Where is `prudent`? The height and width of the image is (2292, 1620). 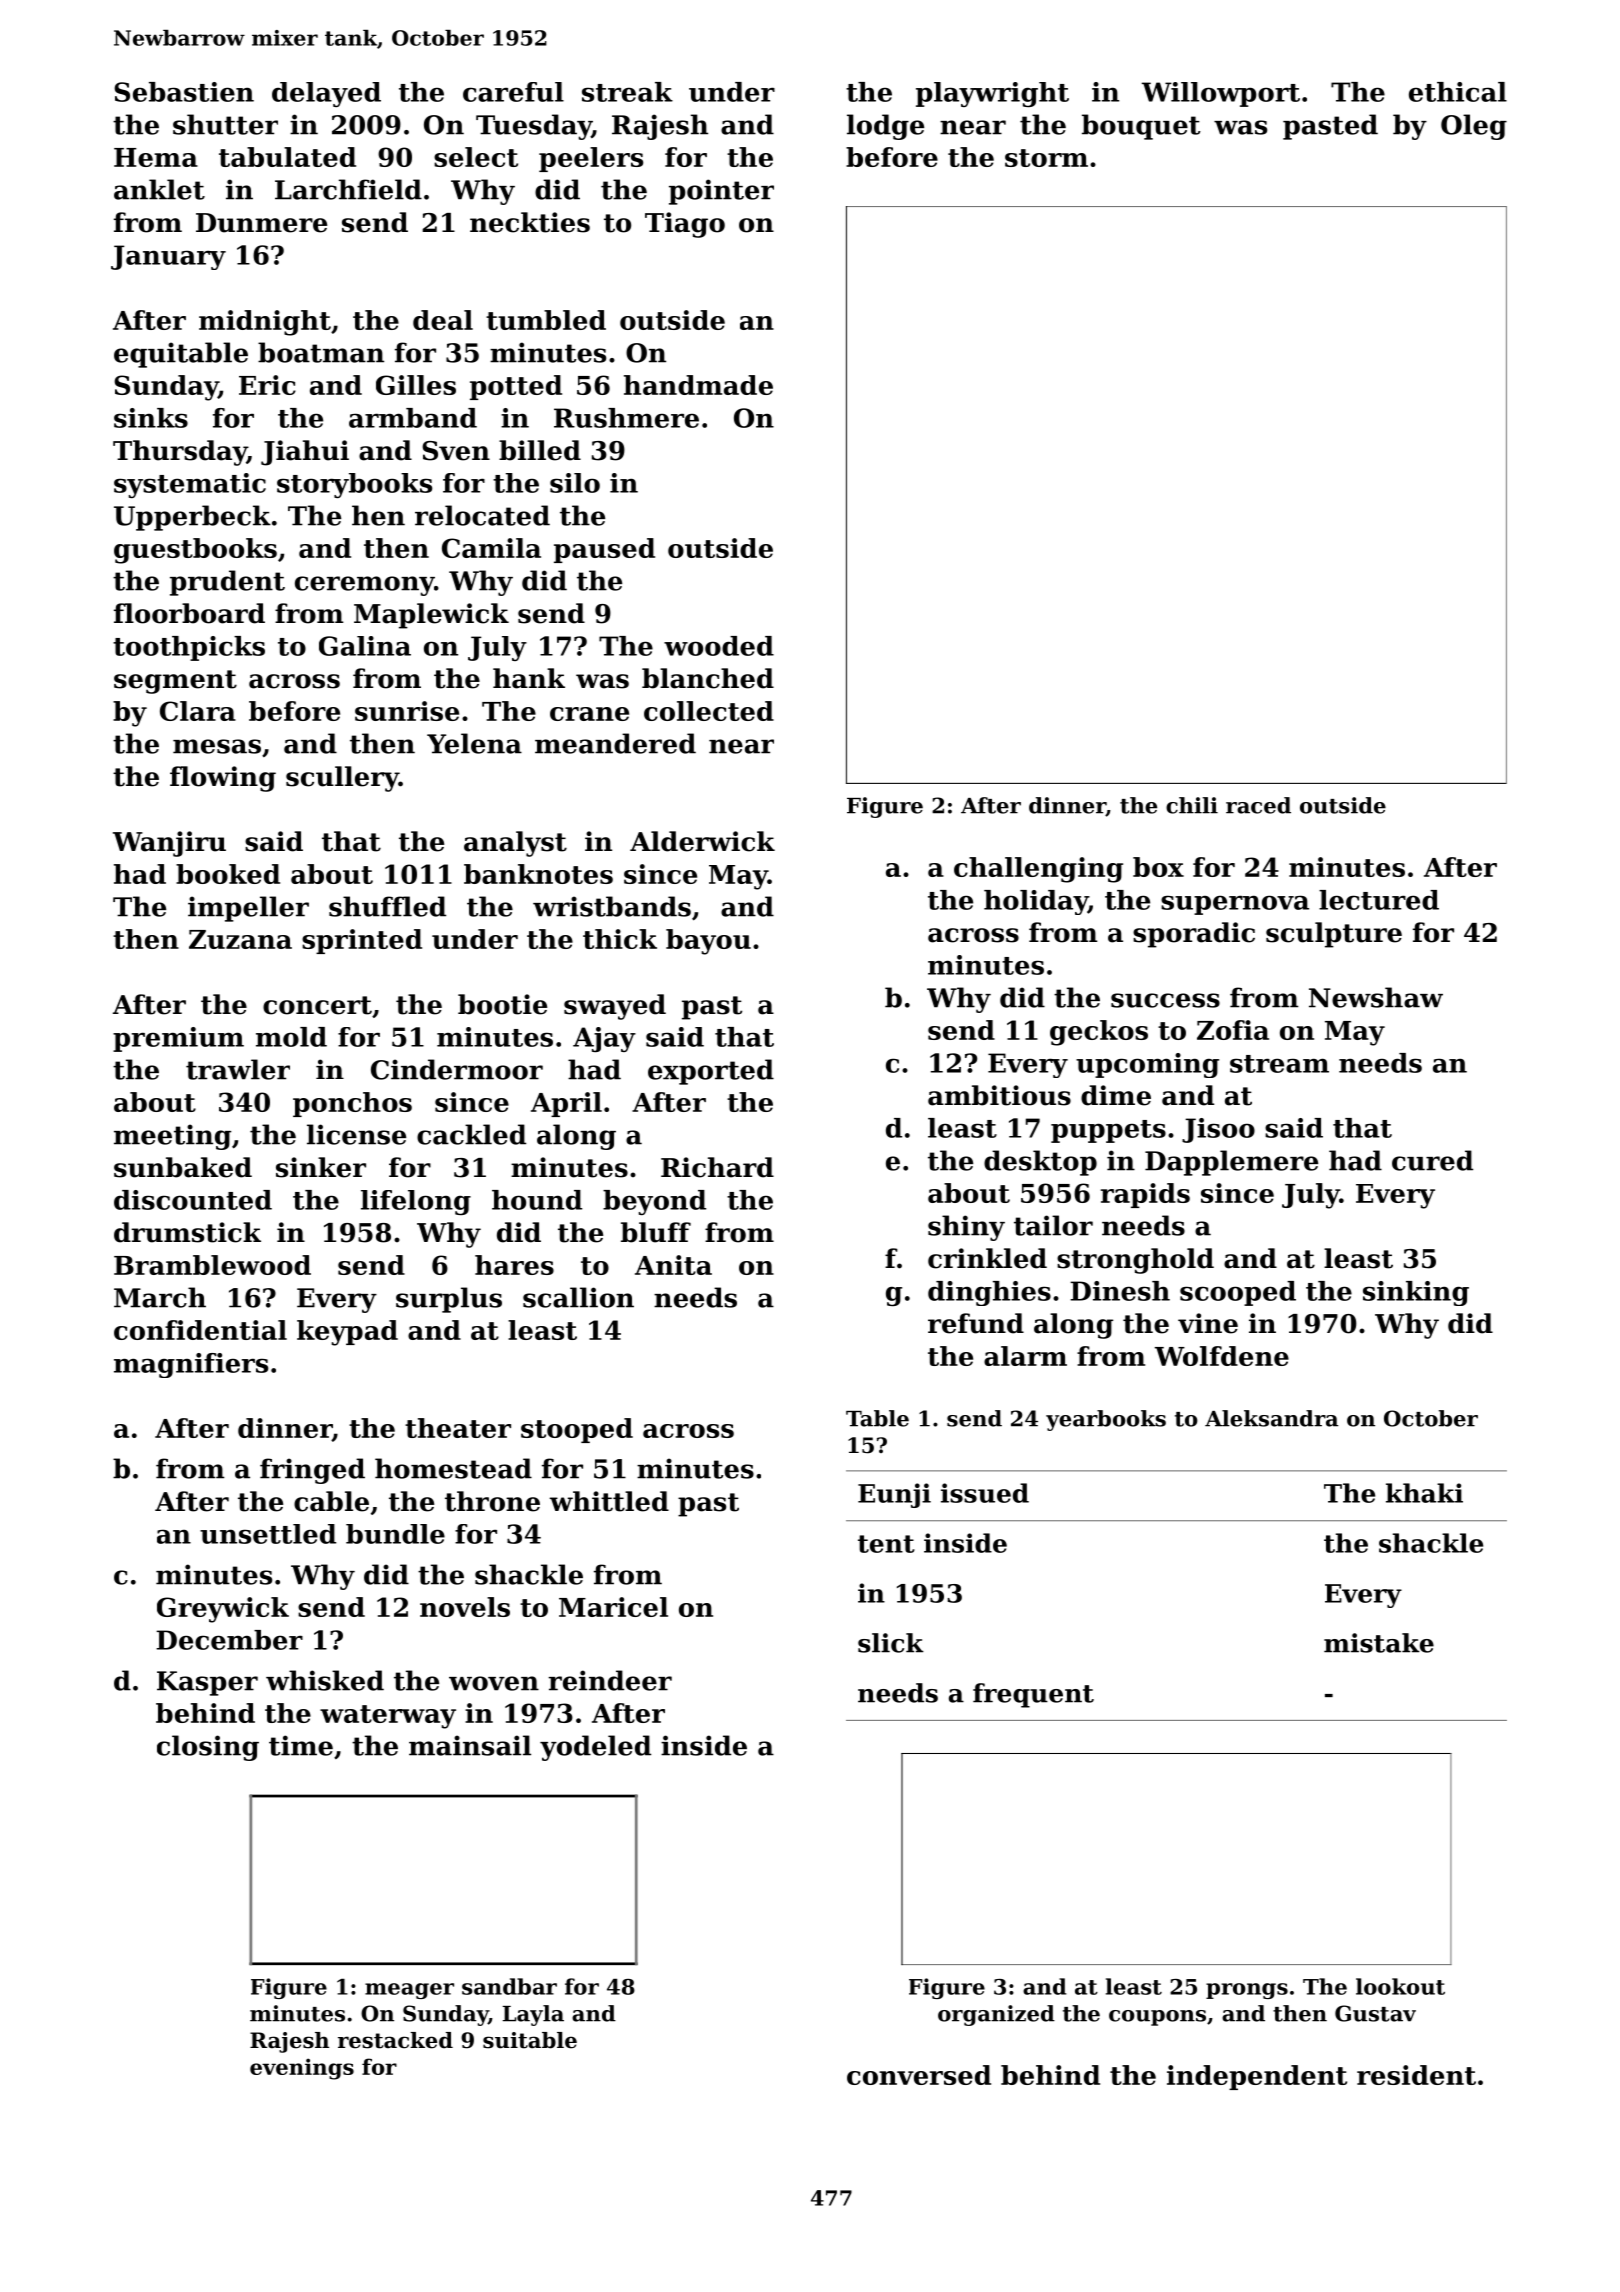
prudent is located at coordinates (227, 583).
